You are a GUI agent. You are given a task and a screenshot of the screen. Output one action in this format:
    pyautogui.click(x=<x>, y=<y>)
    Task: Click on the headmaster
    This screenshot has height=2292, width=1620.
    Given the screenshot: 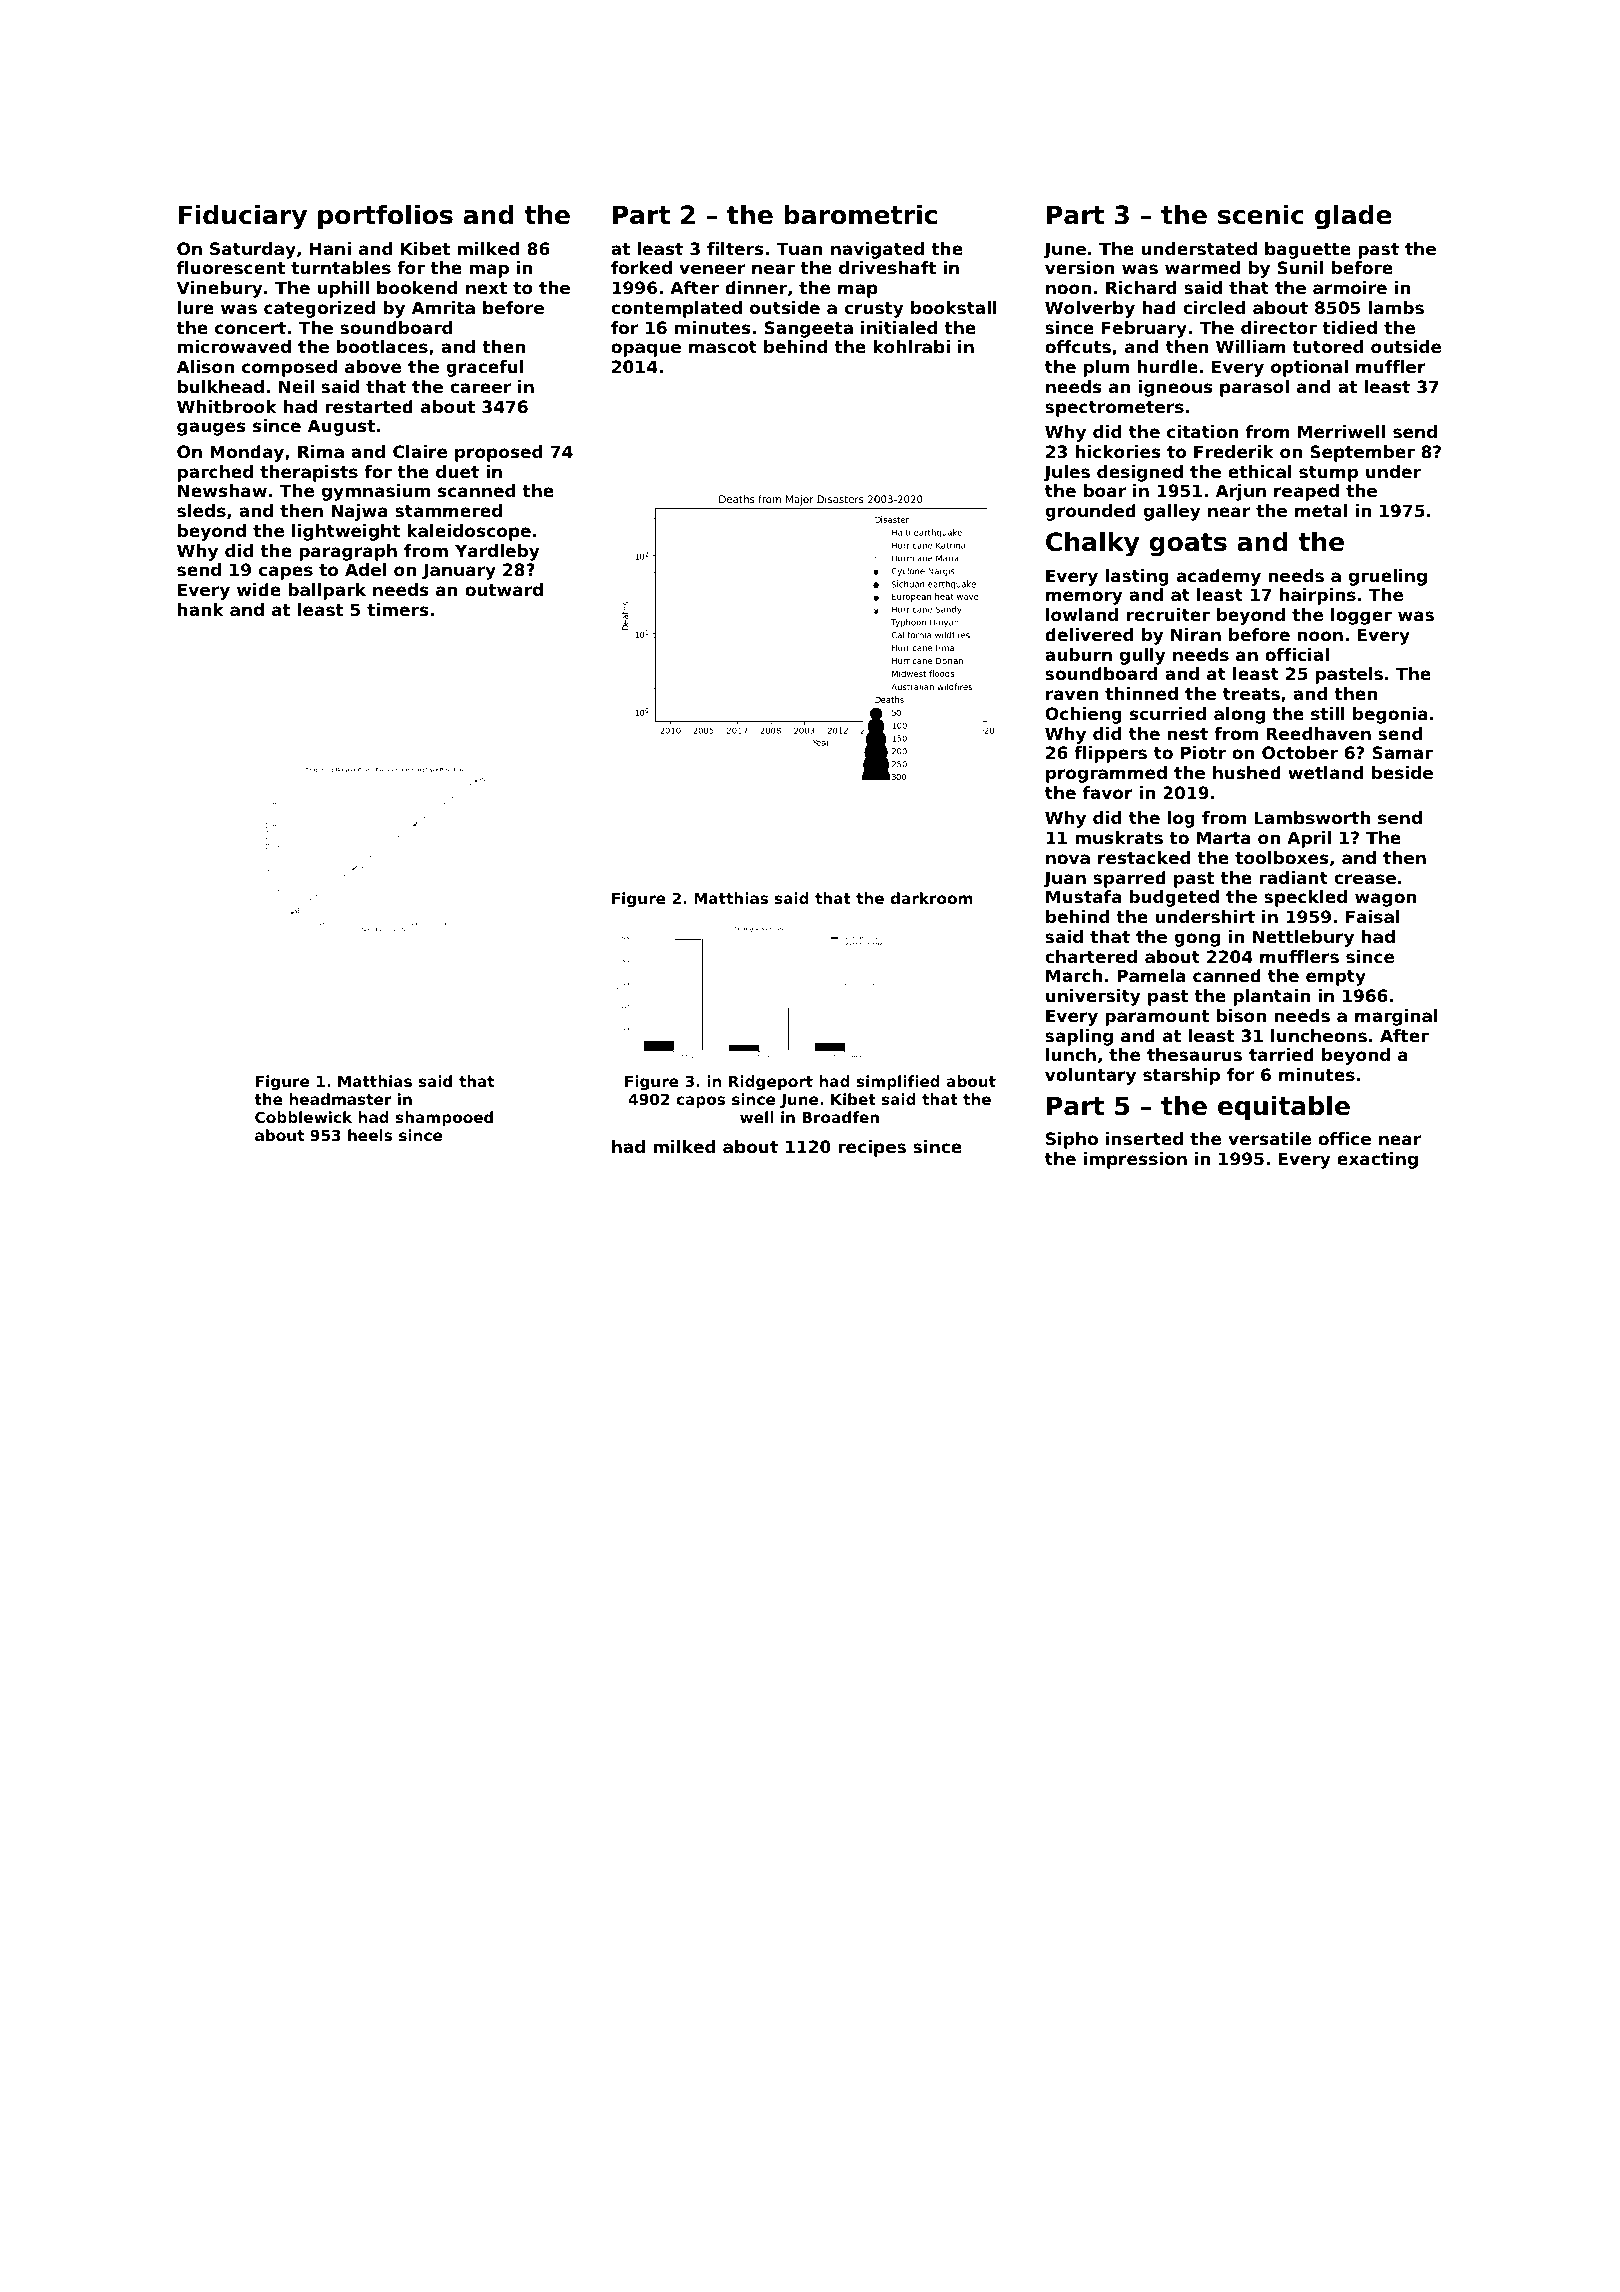 What is the action you would take?
    pyautogui.click(x=341, y=1099)
